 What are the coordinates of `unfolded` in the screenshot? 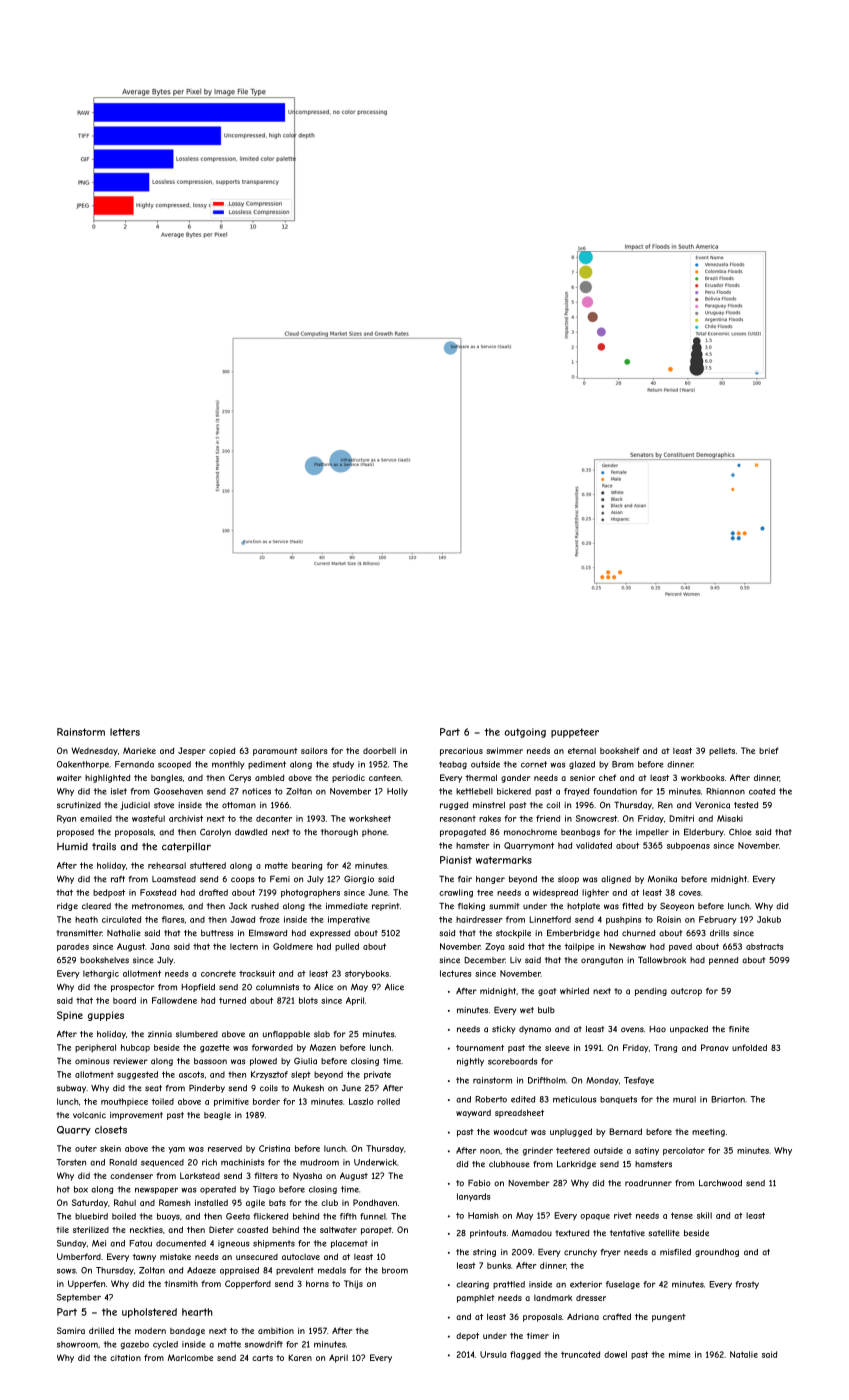 It's located at (749, 1047).
